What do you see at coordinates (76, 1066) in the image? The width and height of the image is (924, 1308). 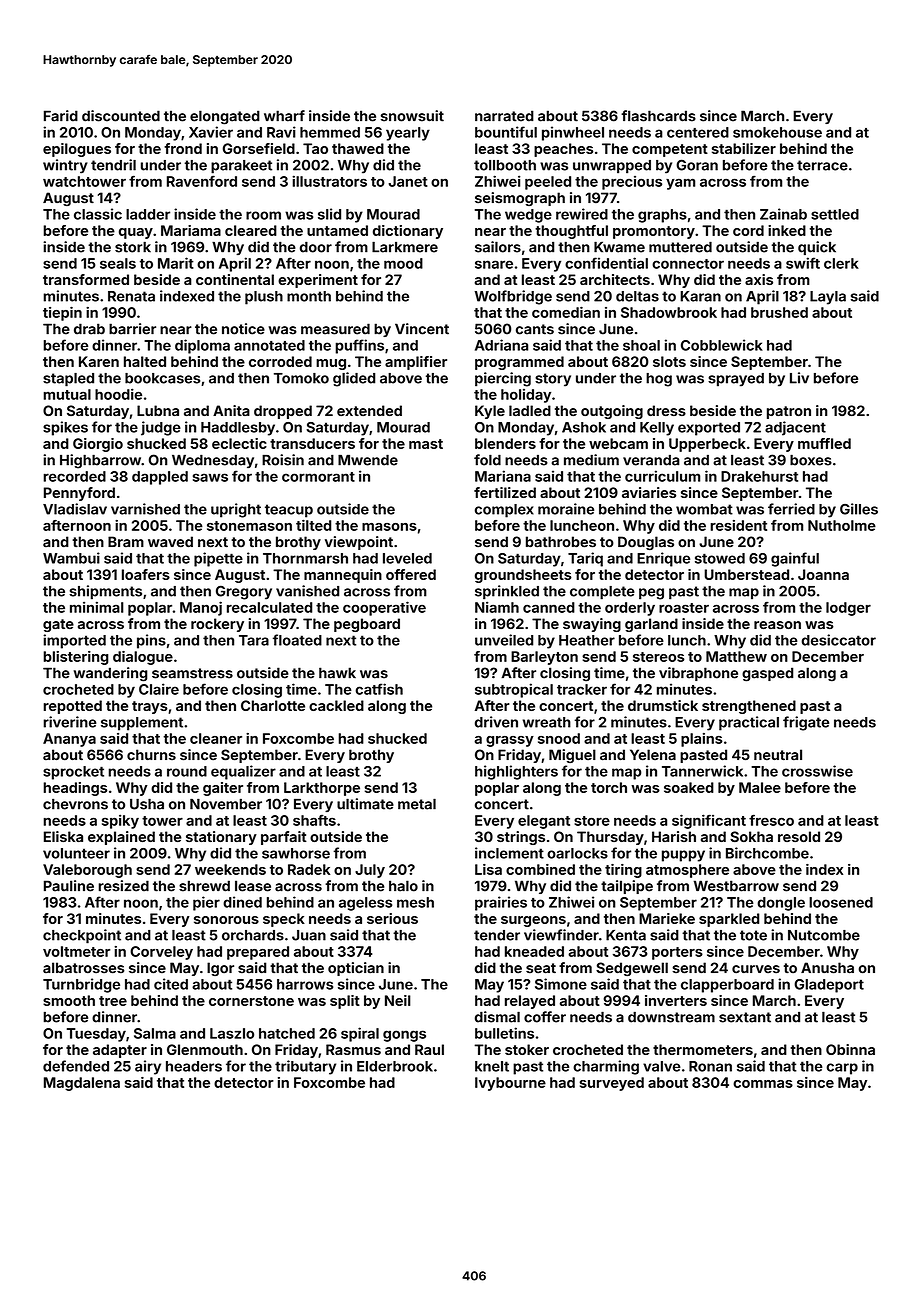 I see `defended` at bounding box center [76, 1066].
